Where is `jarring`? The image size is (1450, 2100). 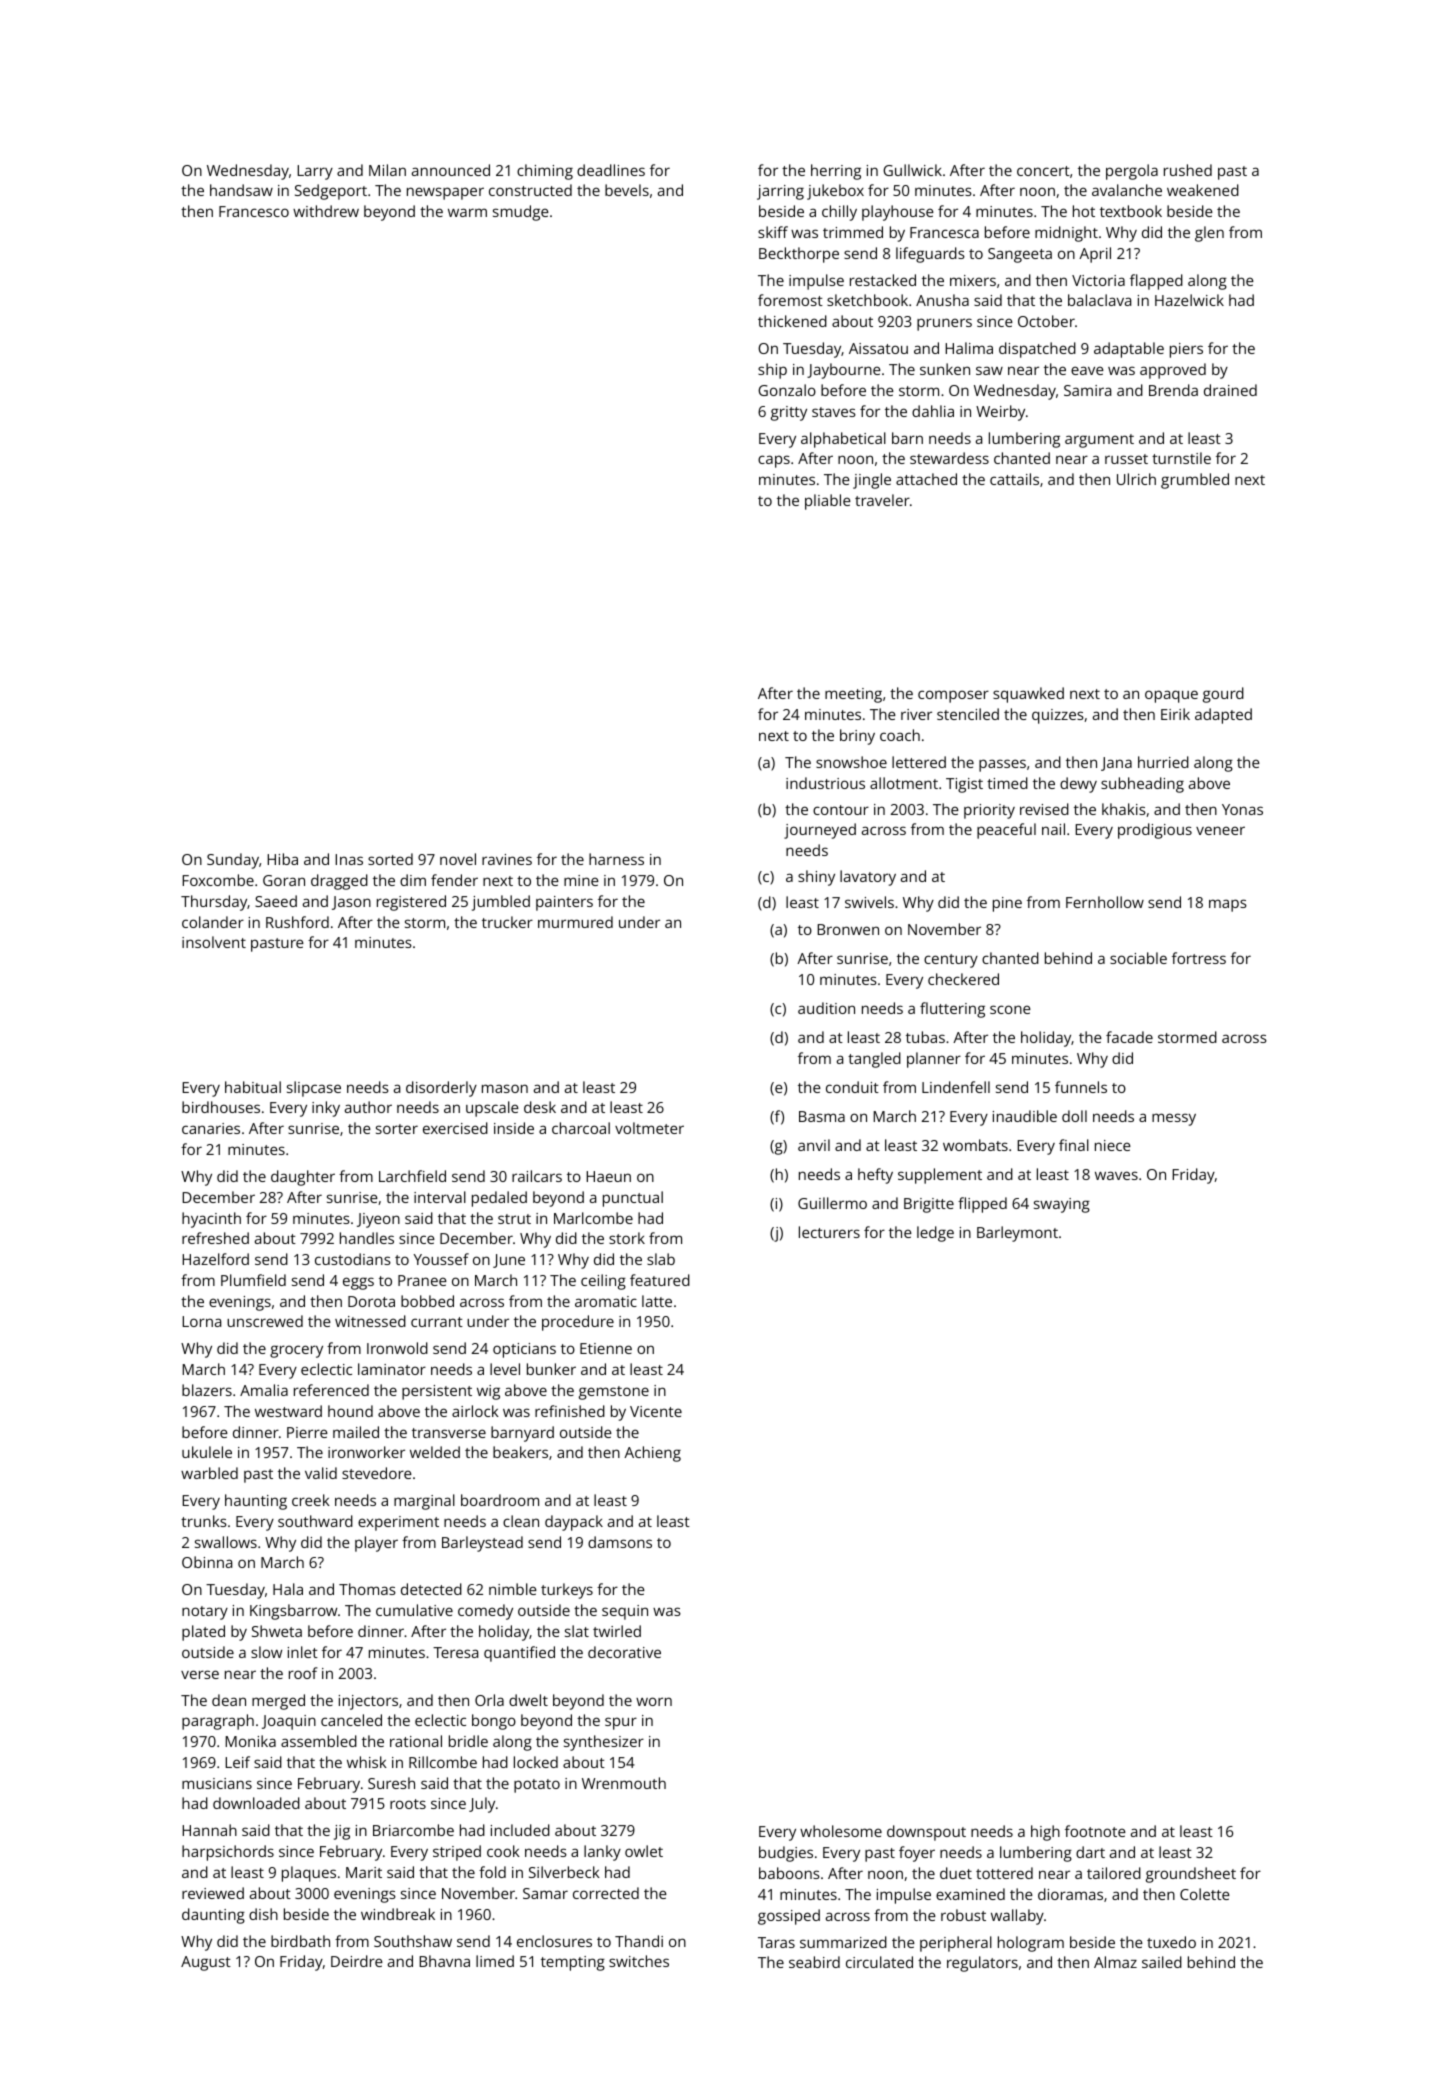 jarring is located at coordinates (780, 192).
